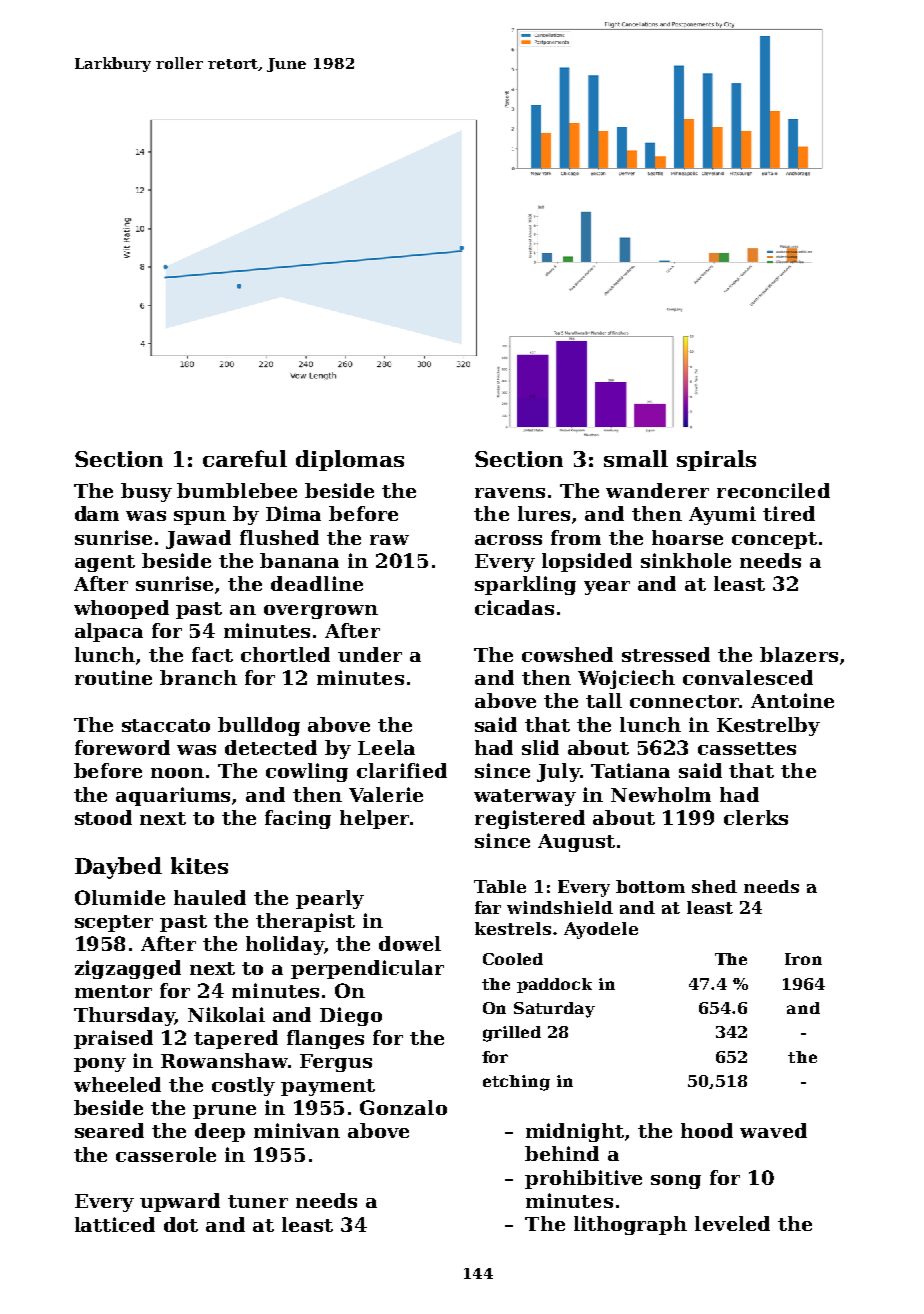 Image resolution: width=924 pixels, height=1314 pixels. What do you see at coordinates (120, 897) in the screenshot?
I see `Olumide` at bounding box center [120, 897].
